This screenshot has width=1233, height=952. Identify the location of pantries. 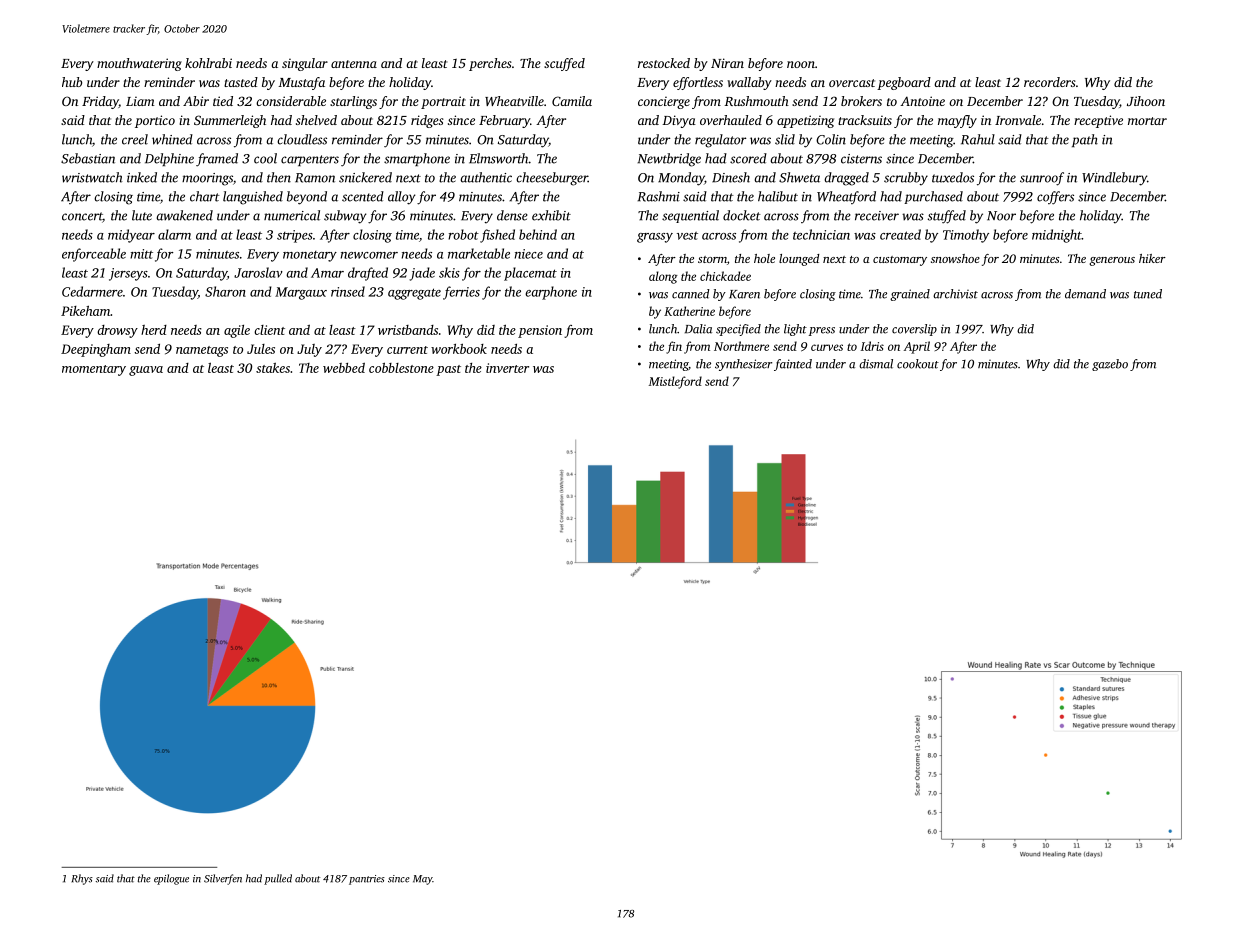
(367, 880).
